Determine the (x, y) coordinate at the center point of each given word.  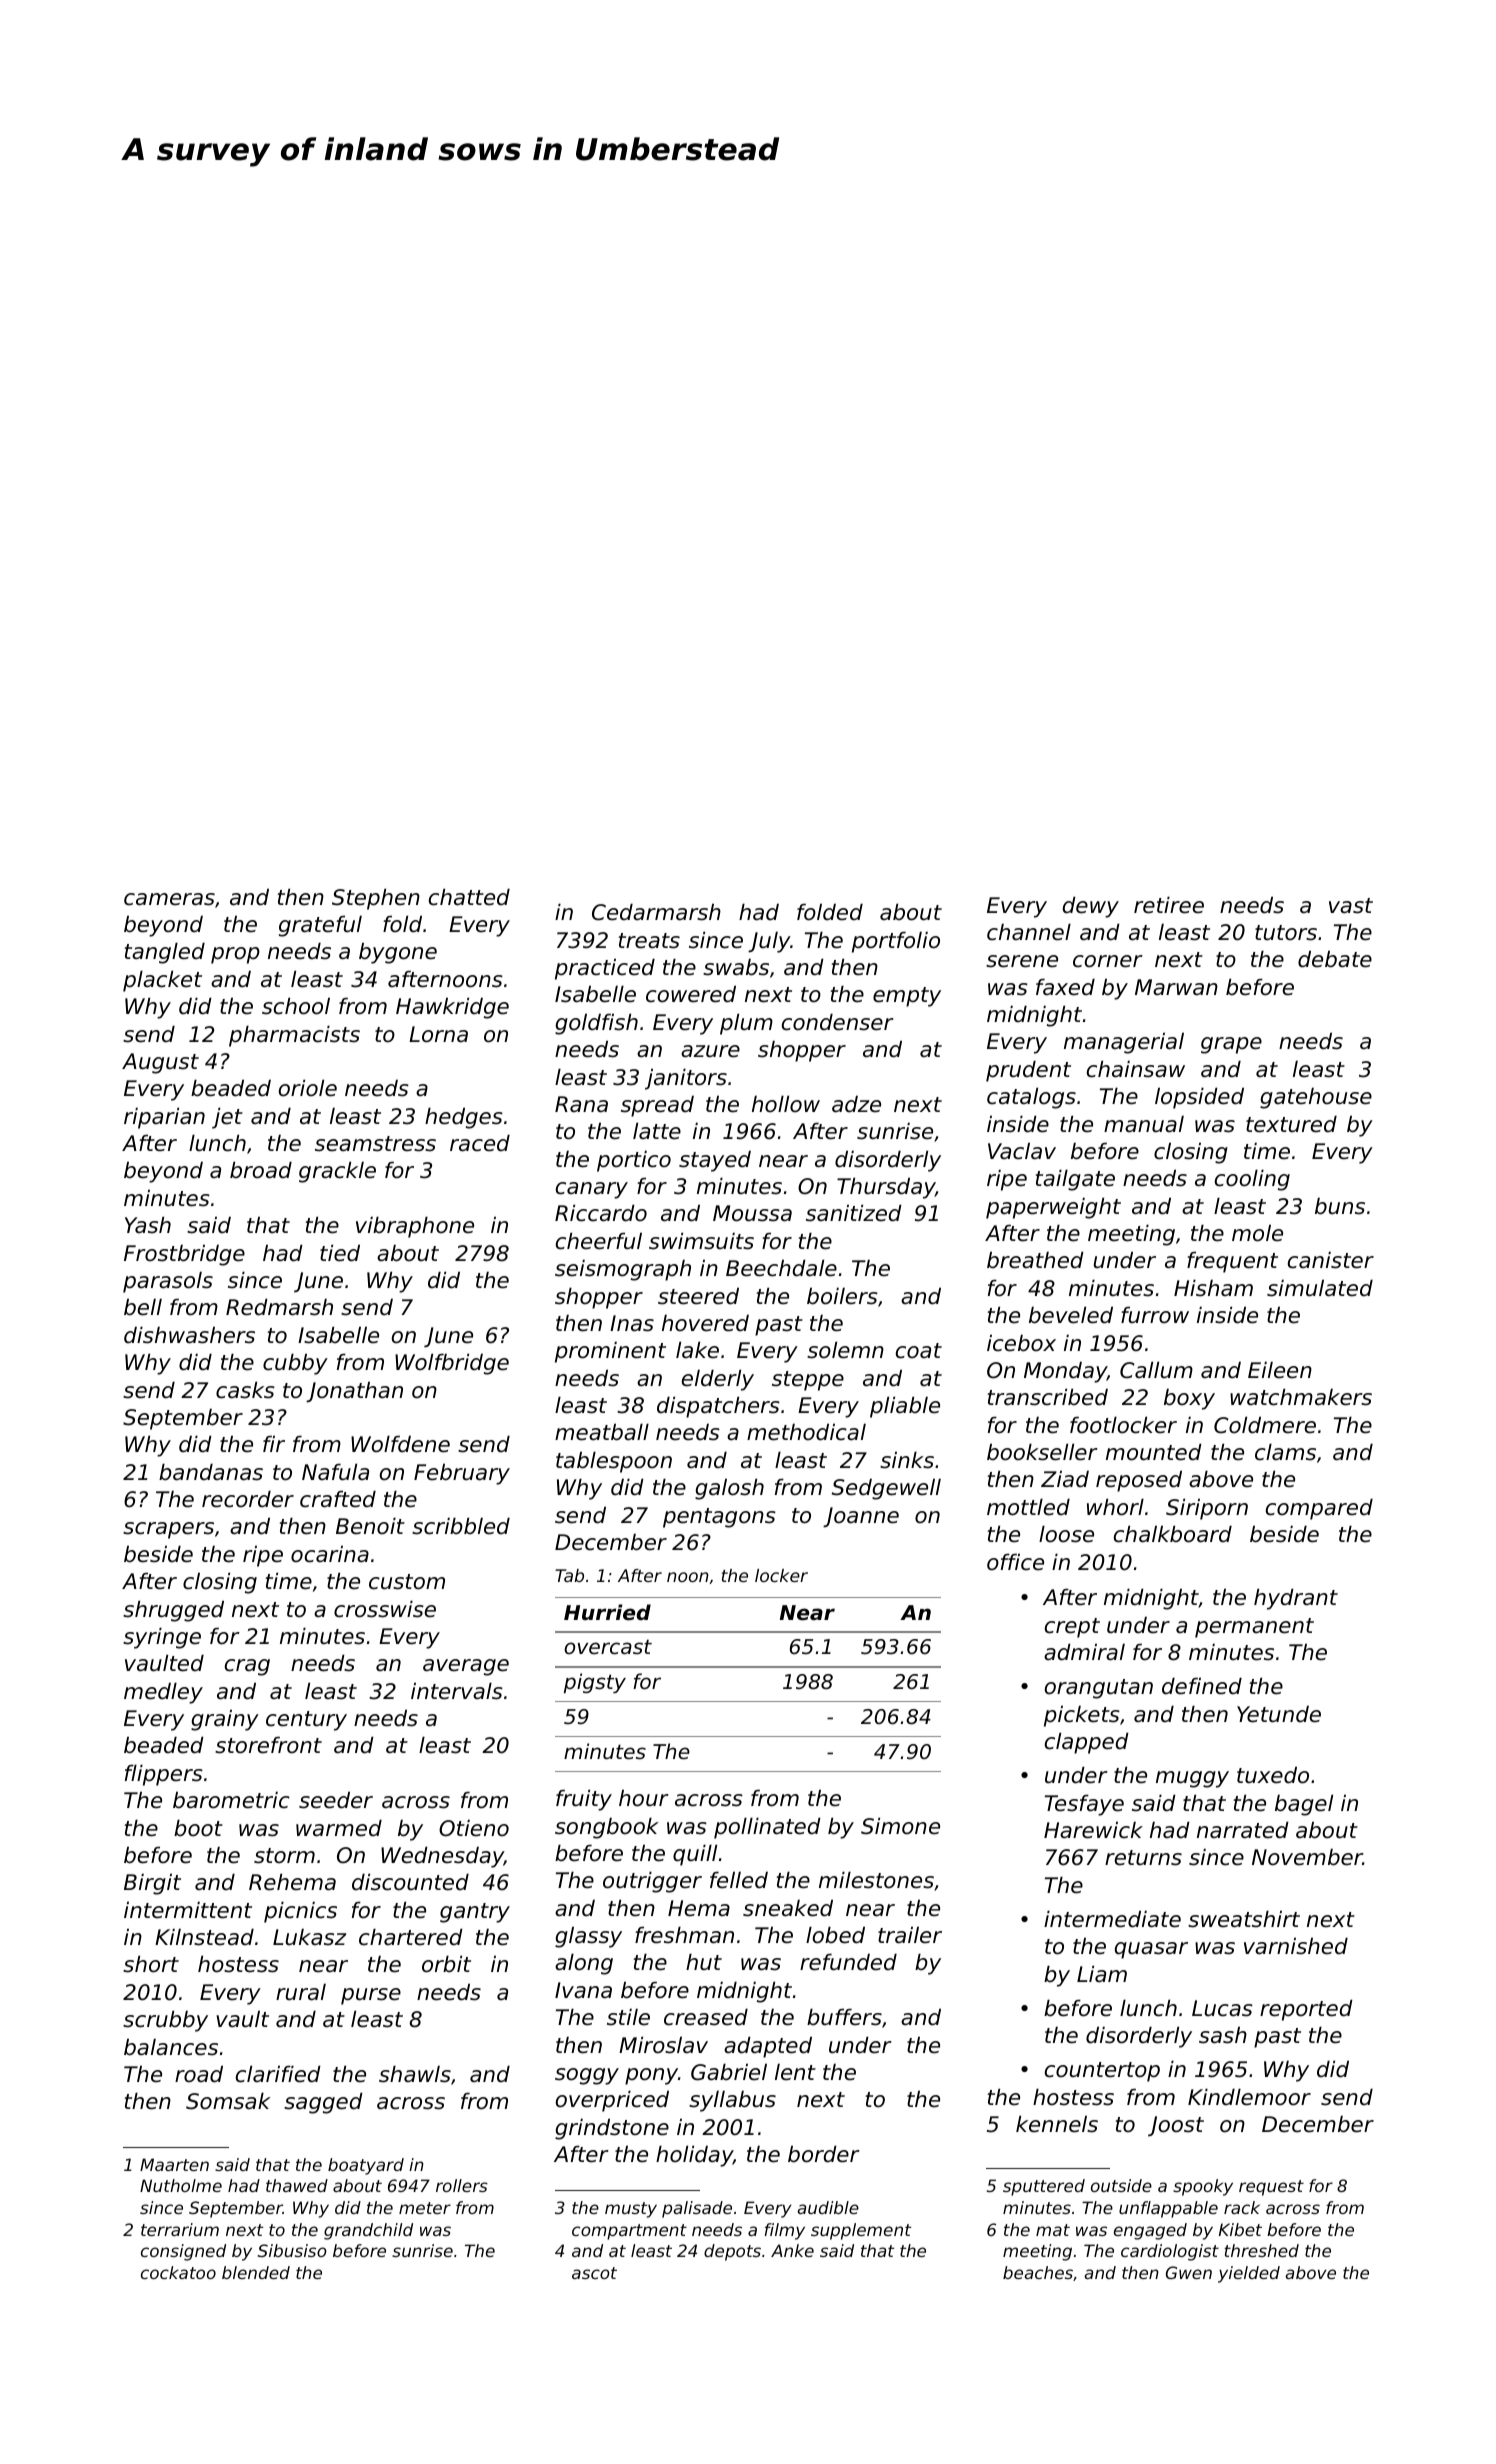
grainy (225, 1720)
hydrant (1296, 1599)
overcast (608, 1647)
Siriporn (1207, 1509)
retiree (1169, 905)
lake (697, 1350)
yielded (1249, 2274)
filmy (785, 2231)
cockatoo (178, 2272)
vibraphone (415, 1227)
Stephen (376, 899)
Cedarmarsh (656, 912)
